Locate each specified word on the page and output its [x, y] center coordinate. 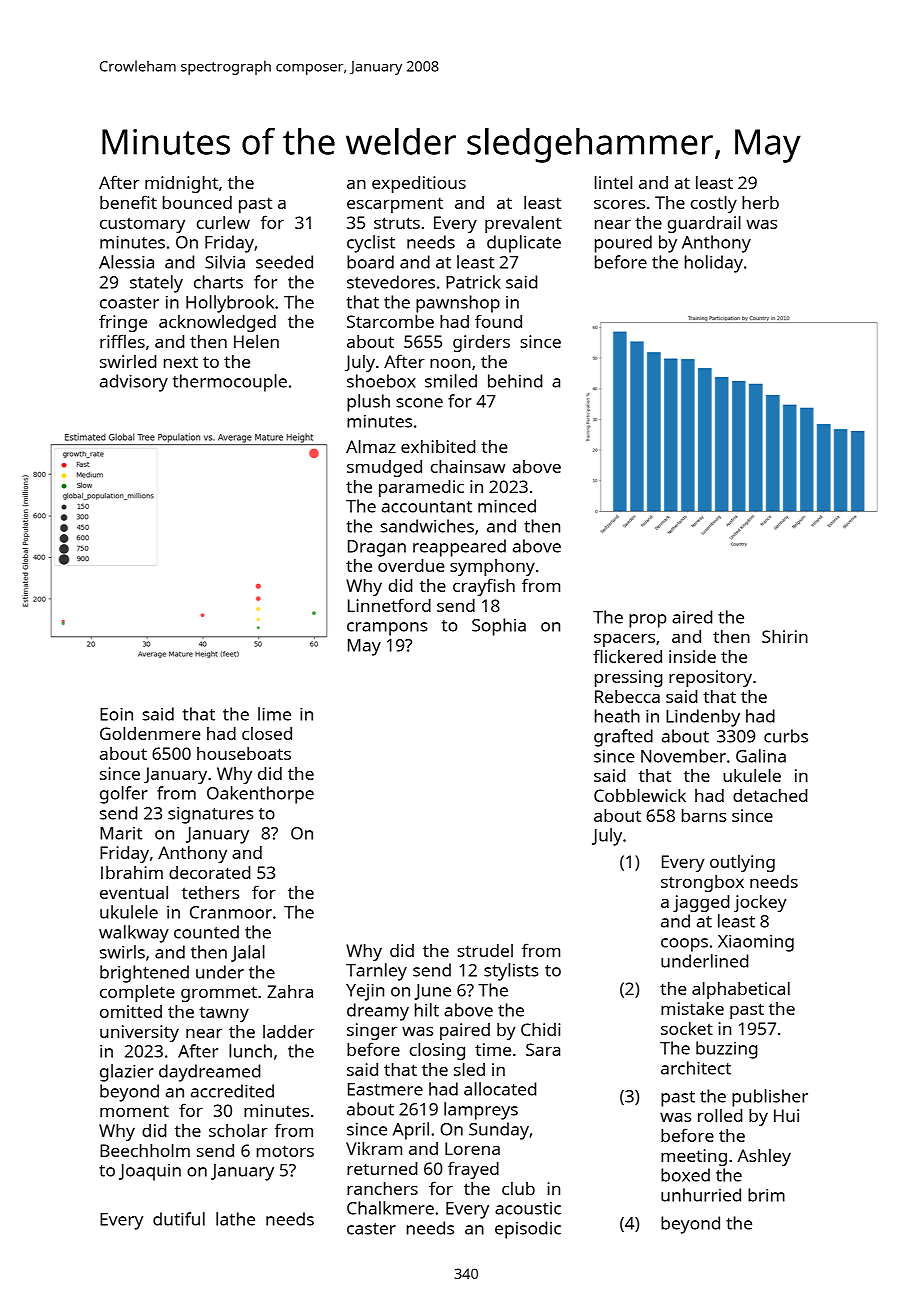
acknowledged [217, 323]
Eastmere [385, 1089]
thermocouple [230, 383]
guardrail [704, 224]
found [498, 321]
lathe [235, 1219]
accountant [427, 507]
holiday [714, 264]
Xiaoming [756, 943]
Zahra [290, 991]
